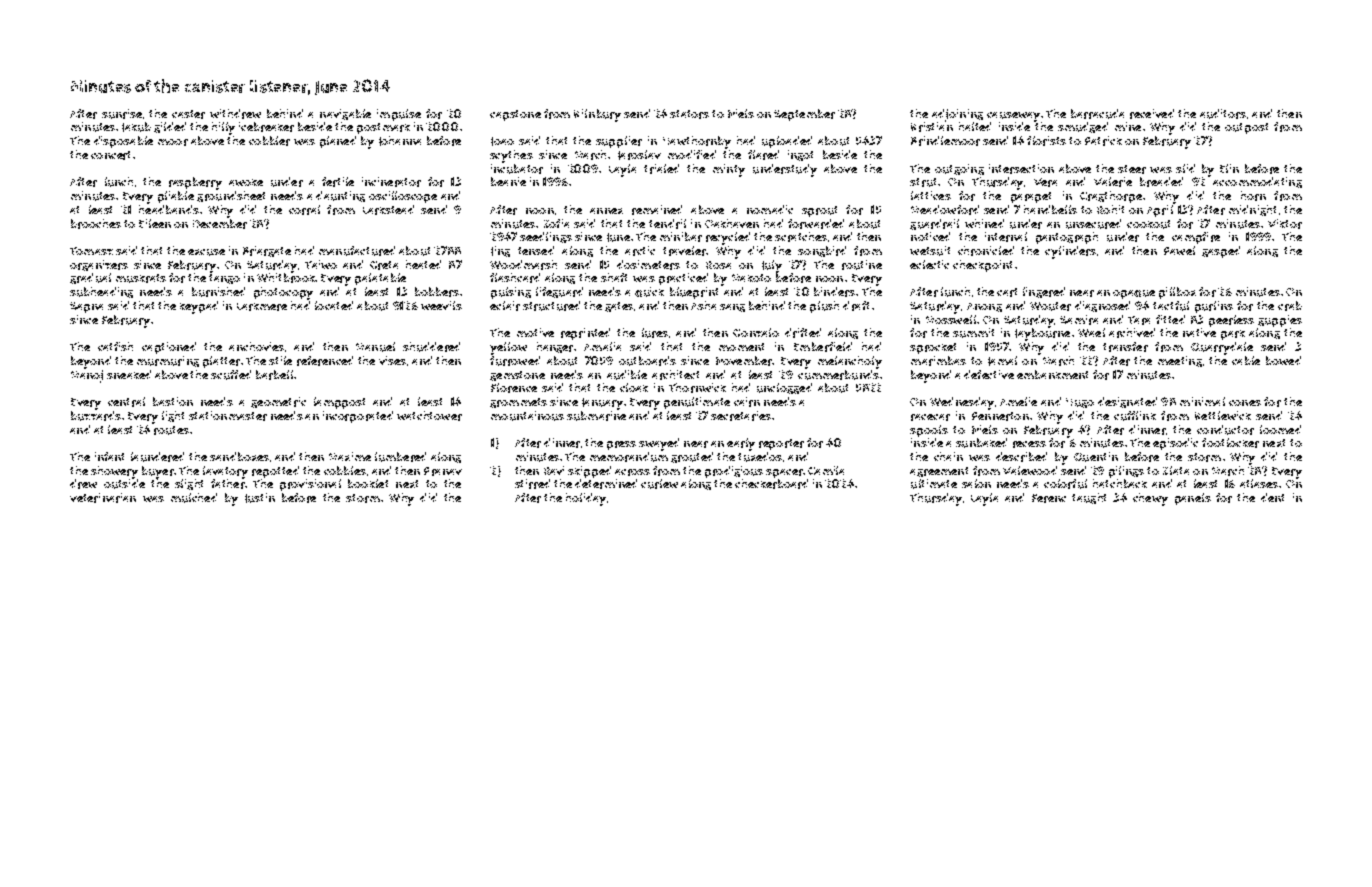 This screenshot has height=887, width=1372. I want to click on caster, so click(188, 114).
